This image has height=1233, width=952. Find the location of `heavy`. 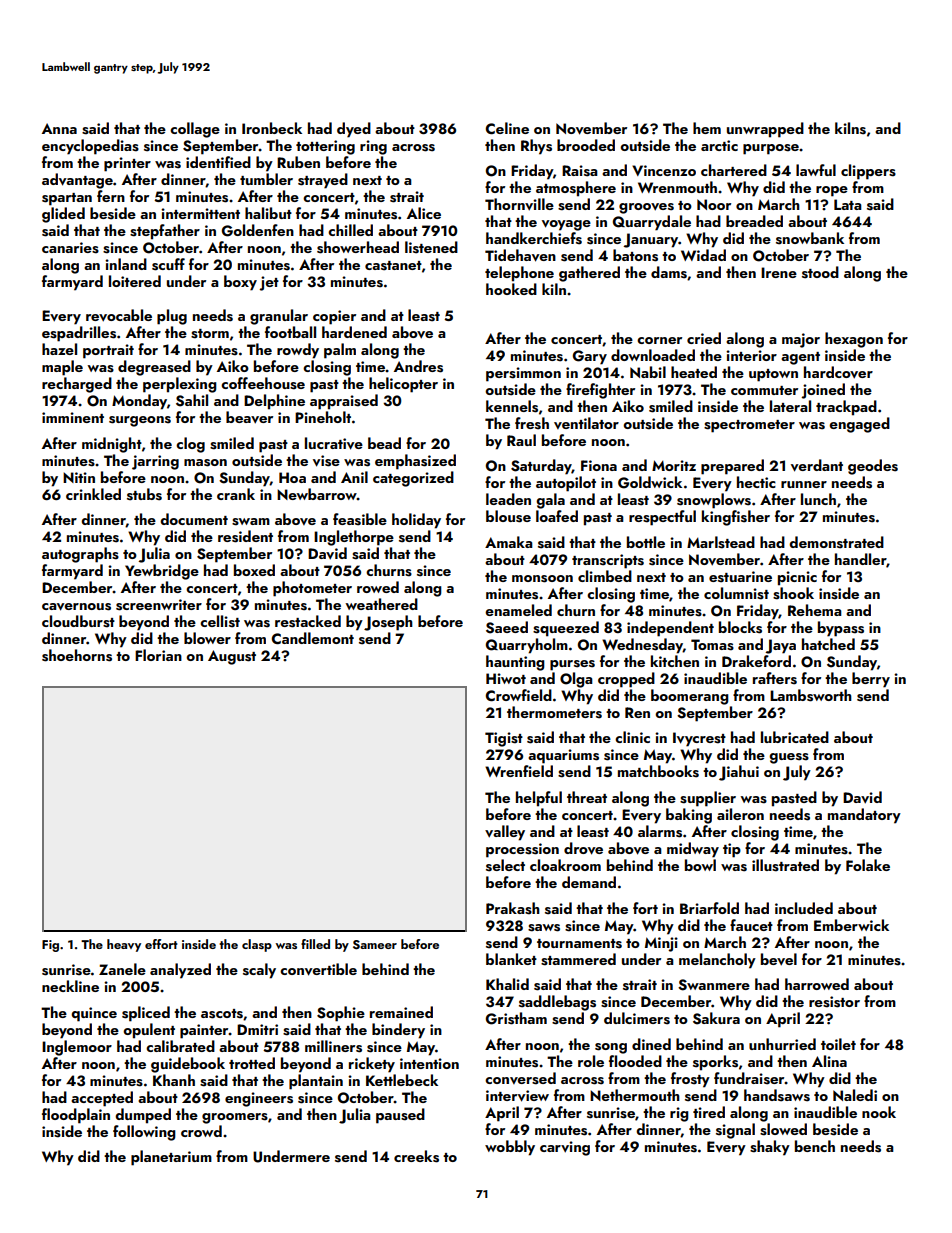

heavy is located at coordinates (124, 945).
